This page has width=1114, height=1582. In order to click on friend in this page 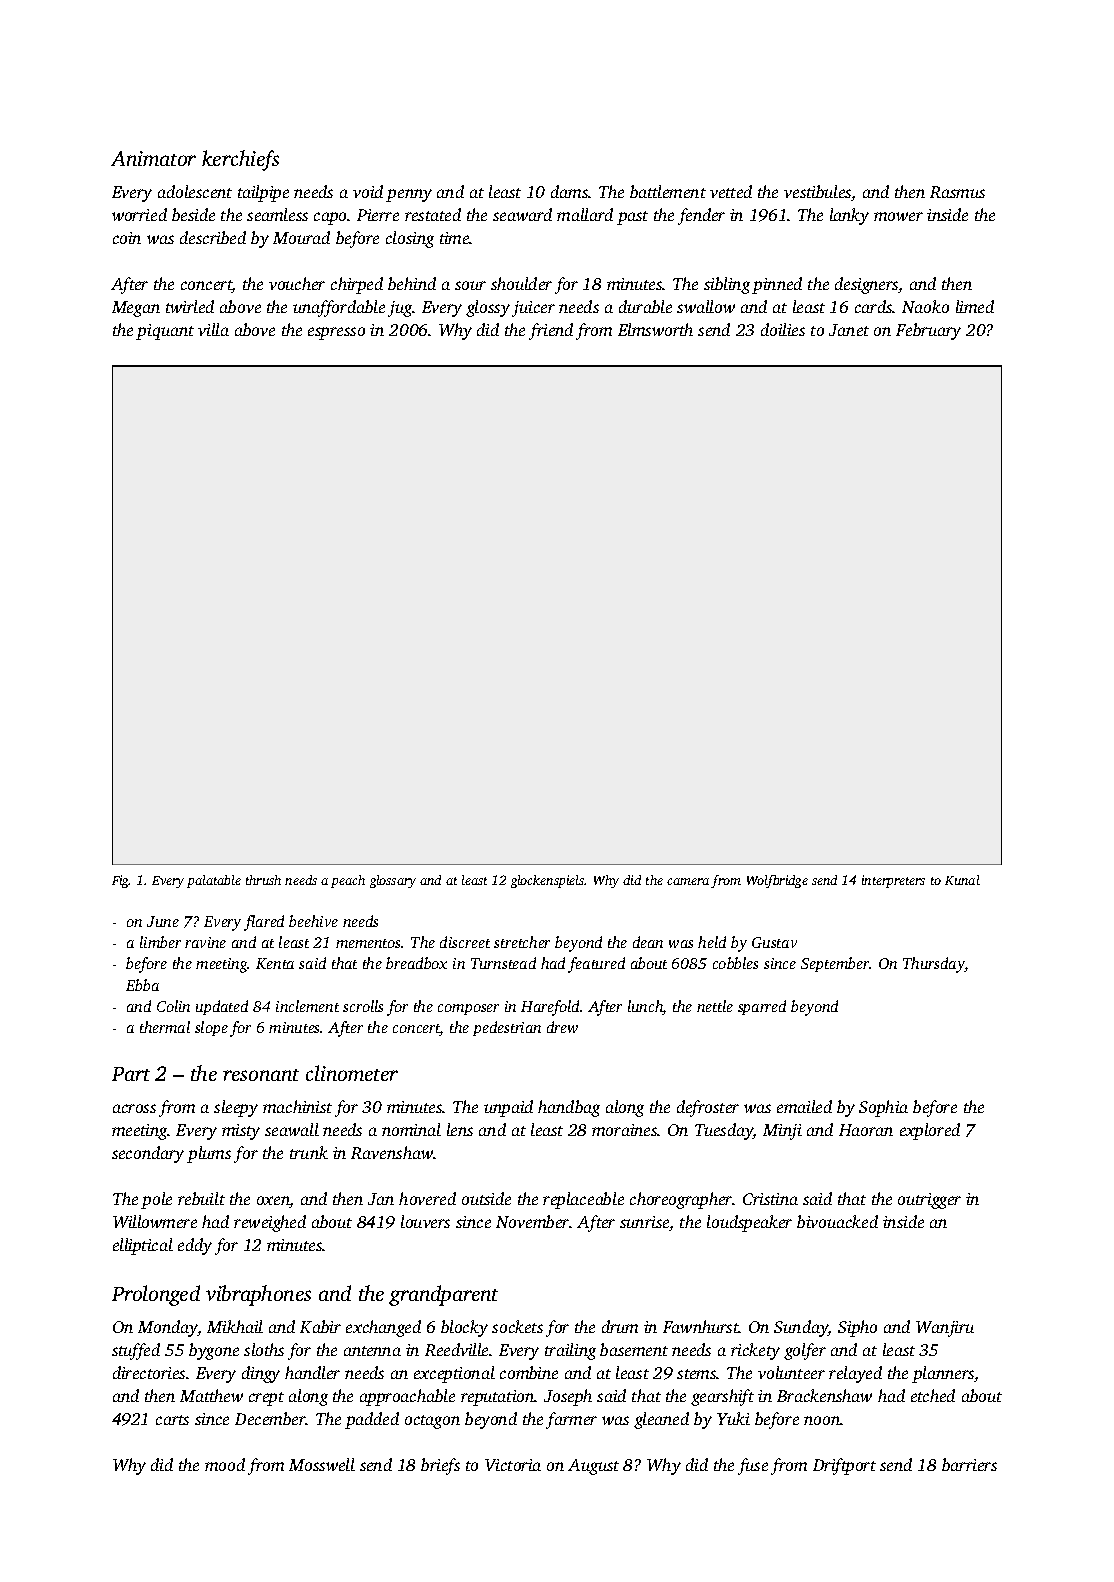, I will do `click(551, 331)`.
